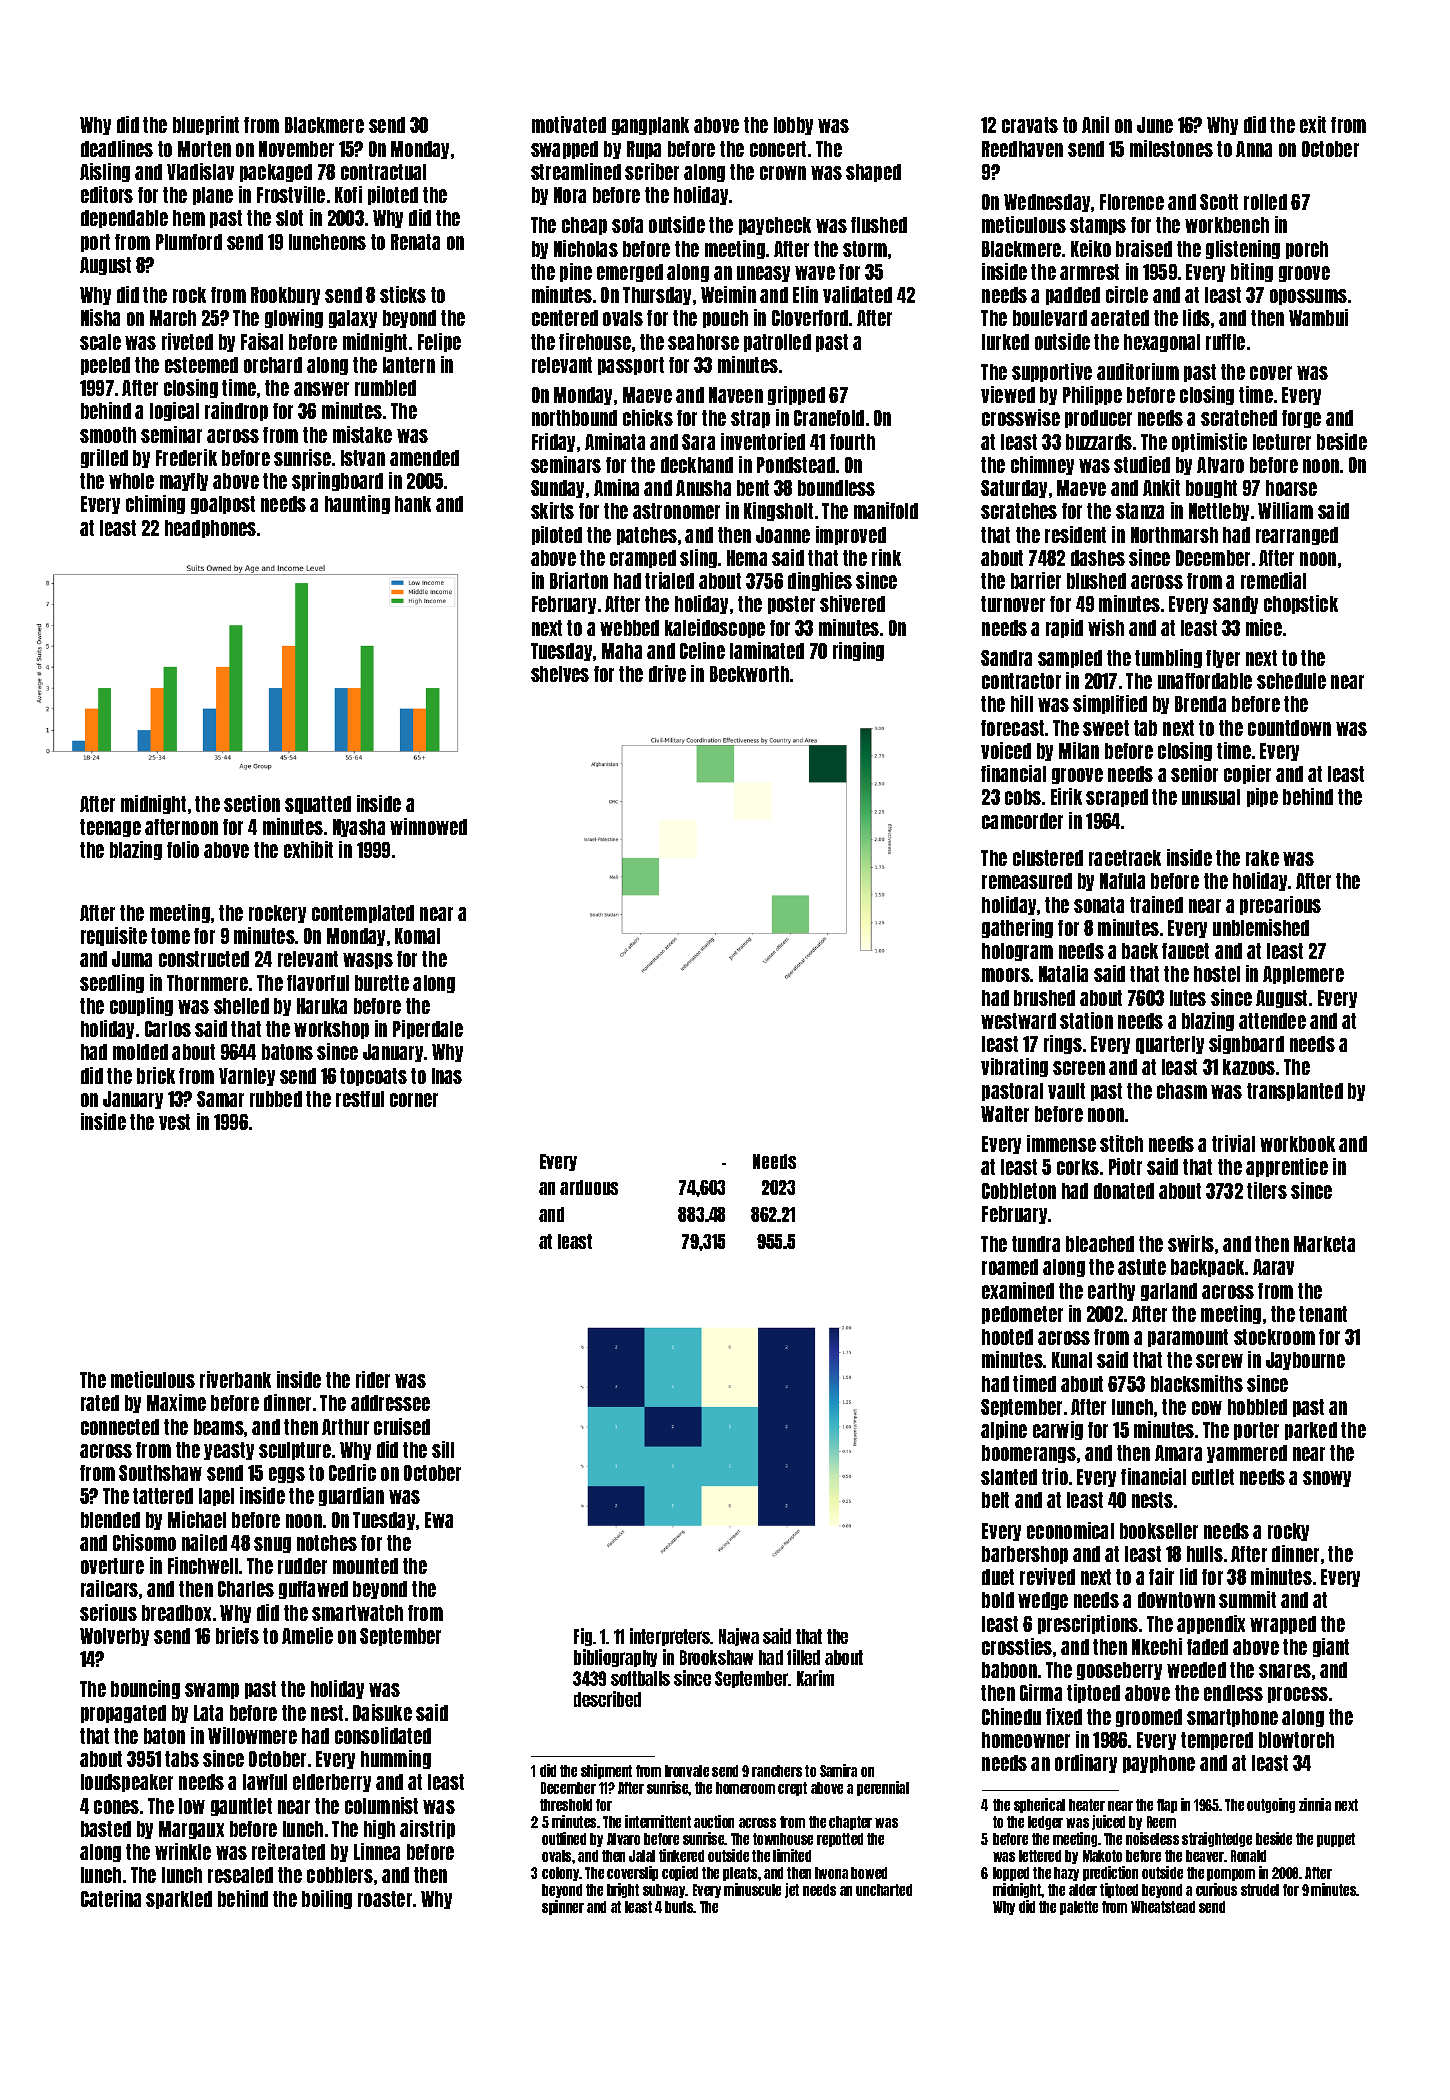  Describe the element at coordinates (1022, 821) in the screenshot. I see `camcorder` at that location.
